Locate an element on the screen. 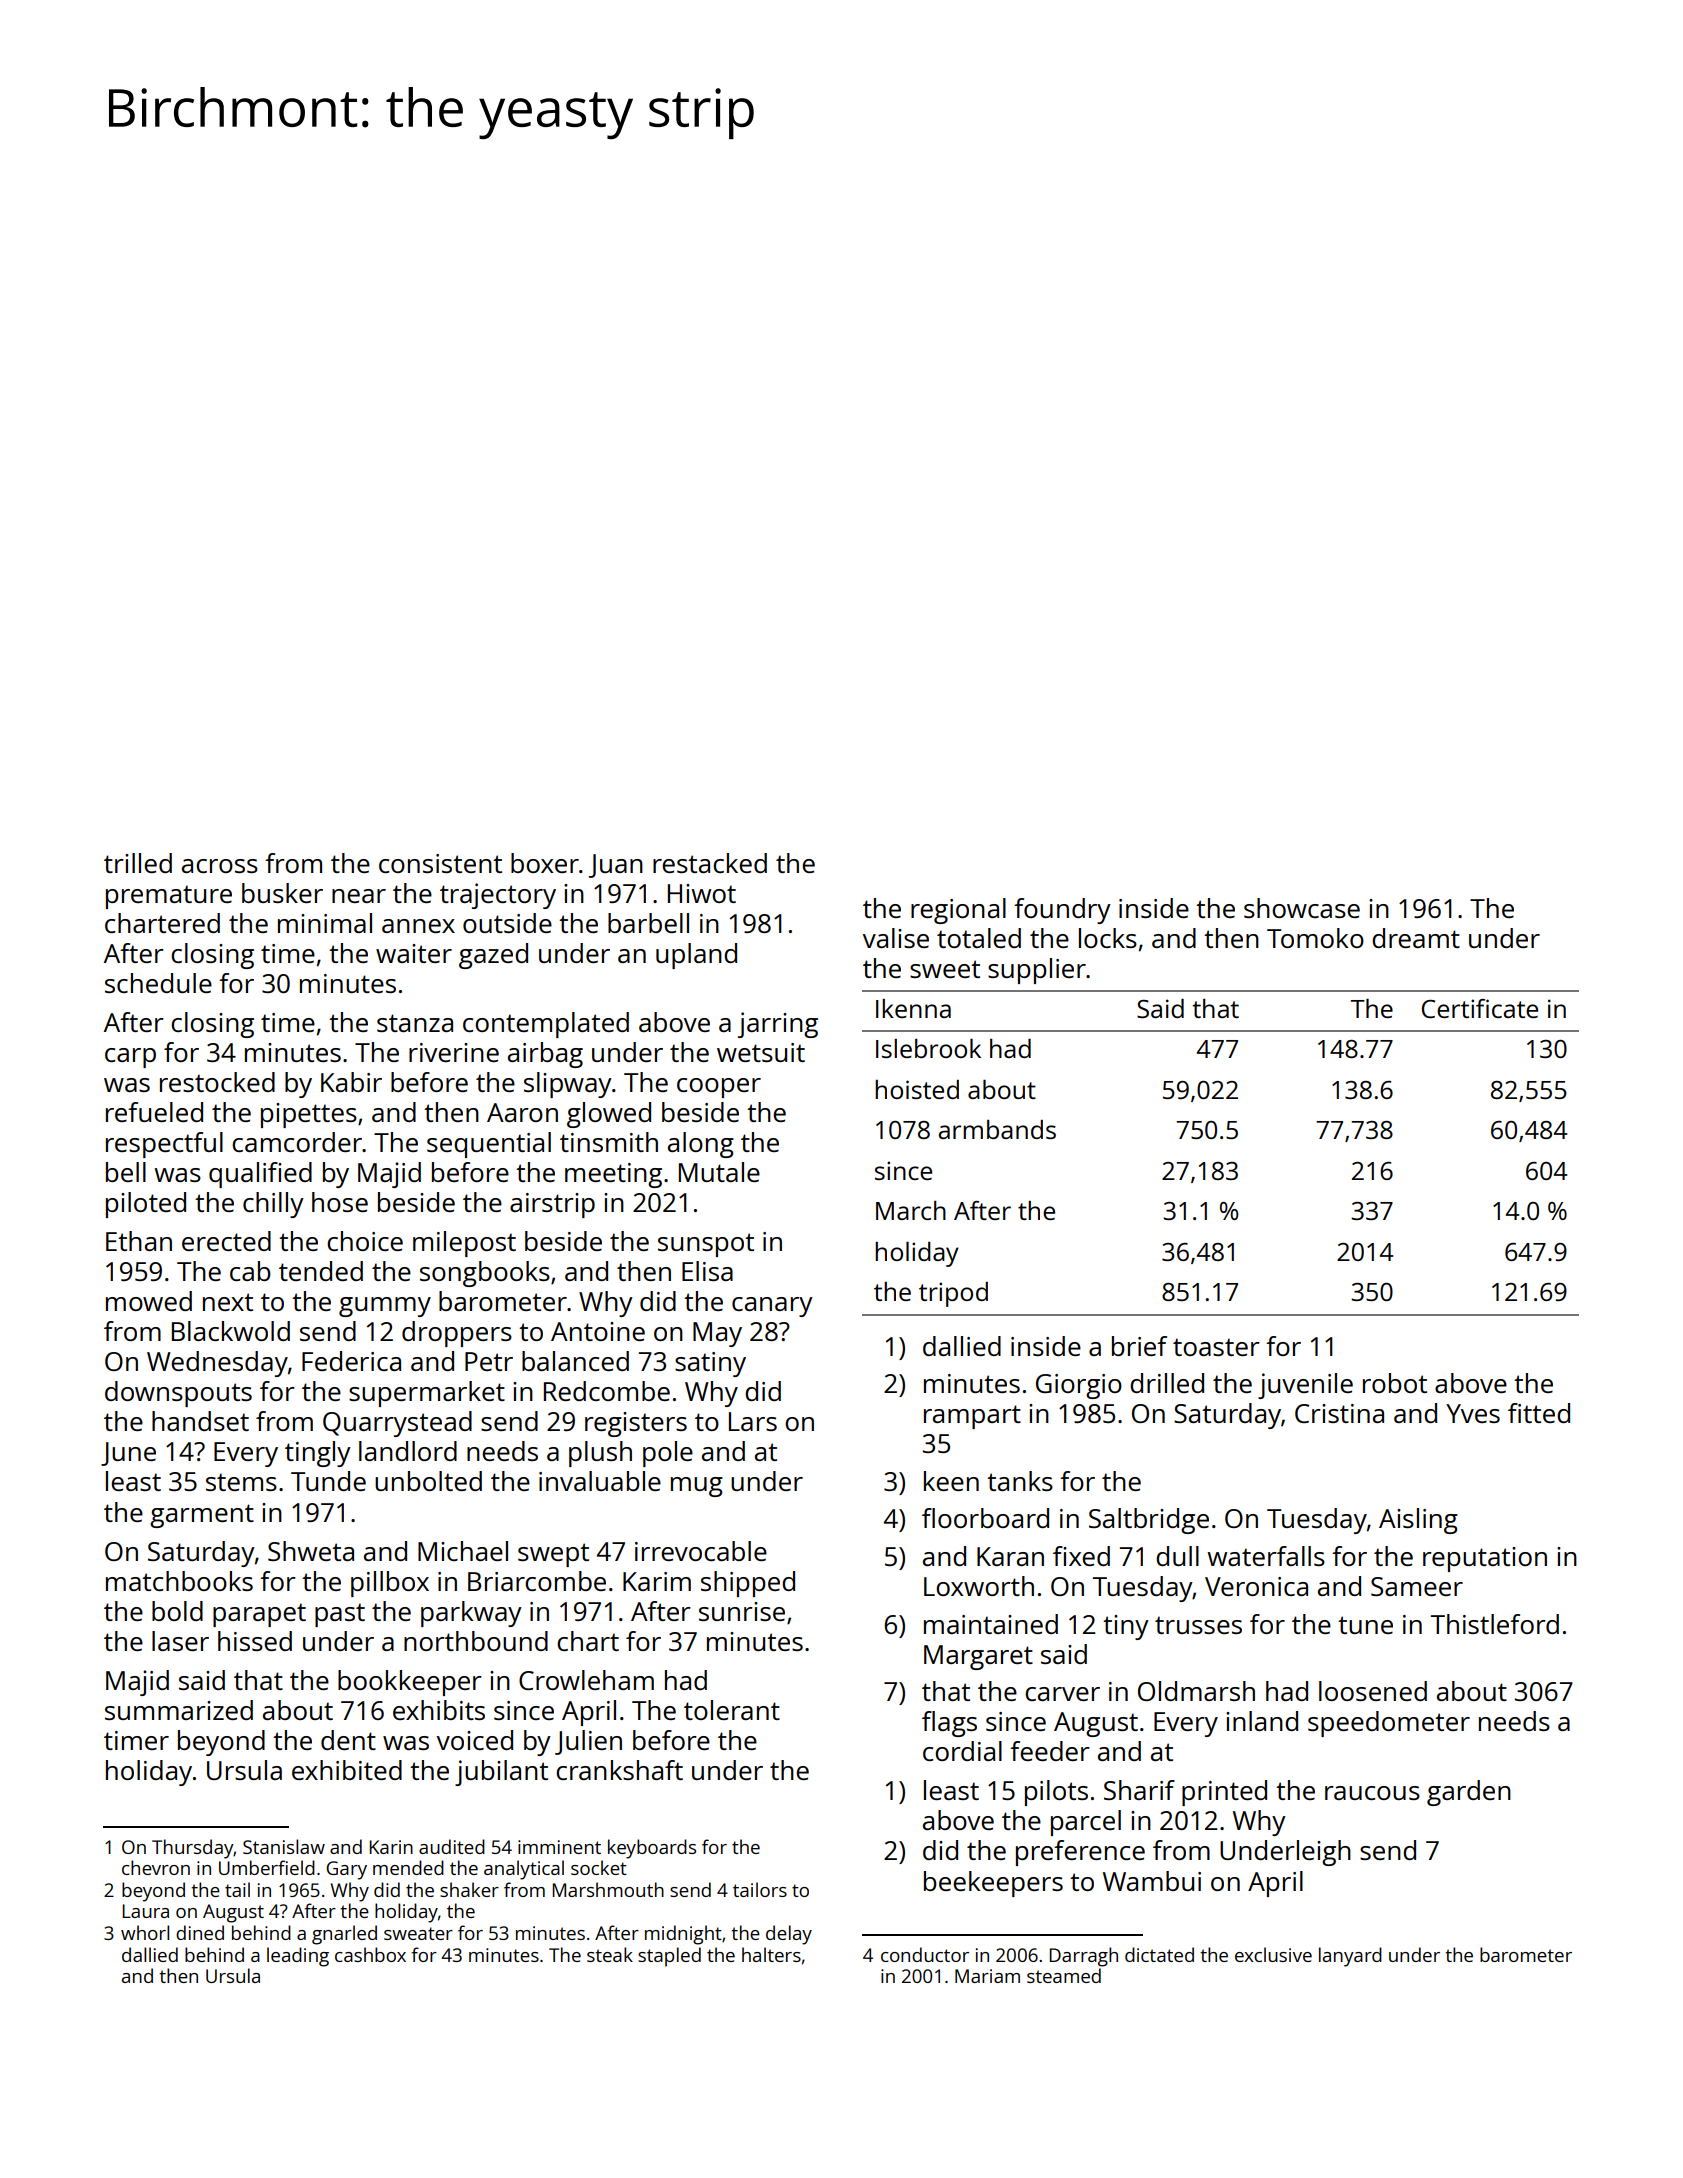 This screenshot has width=1683, height=2178. chevron is located at coordinates (156, 1867).
